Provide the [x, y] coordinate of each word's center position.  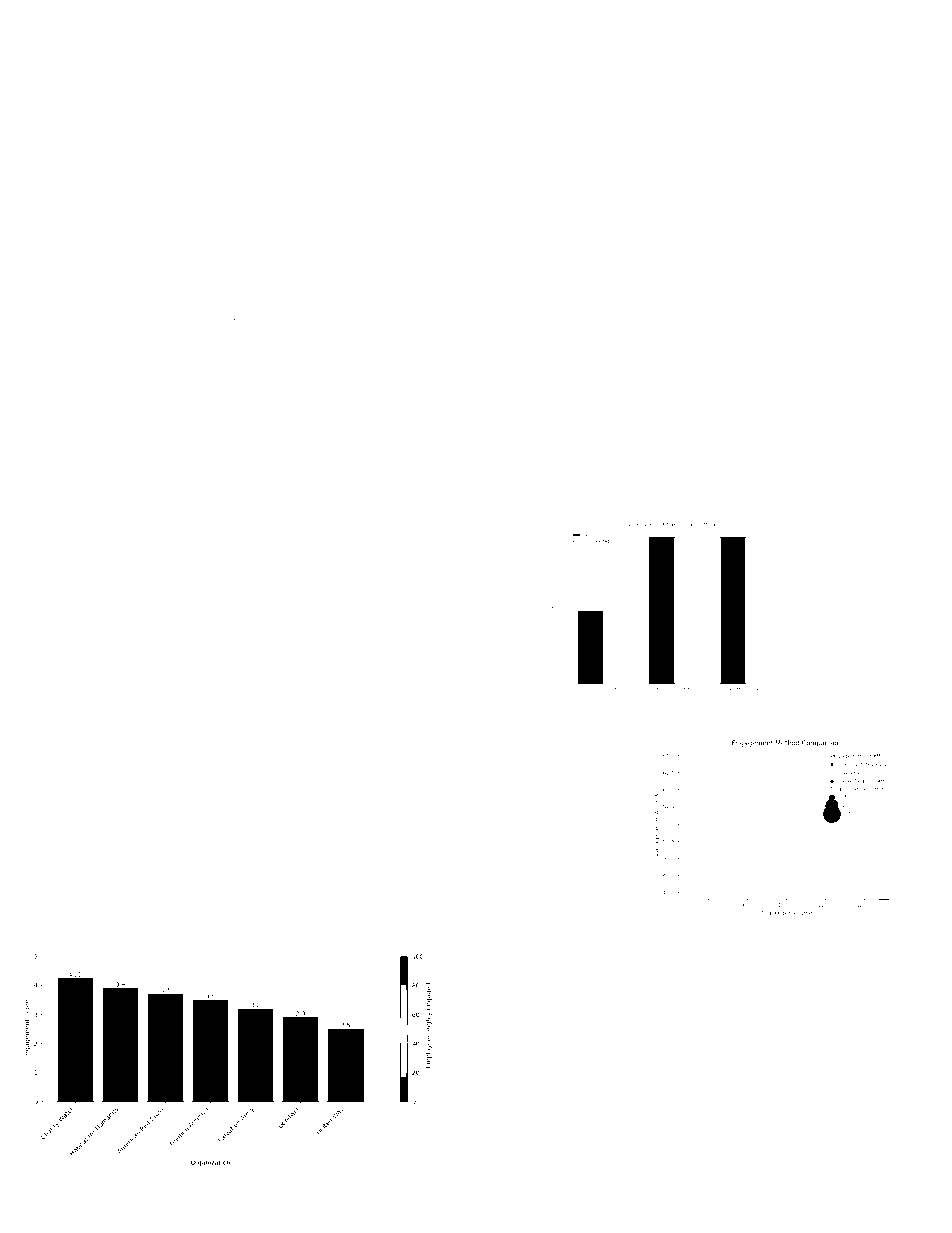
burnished [439, 804]
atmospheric [170, 115]
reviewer [683, 142]
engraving [777, 130]
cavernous [418, 129]
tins [116, 548]
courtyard [169, 277]
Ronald [549, 491]
